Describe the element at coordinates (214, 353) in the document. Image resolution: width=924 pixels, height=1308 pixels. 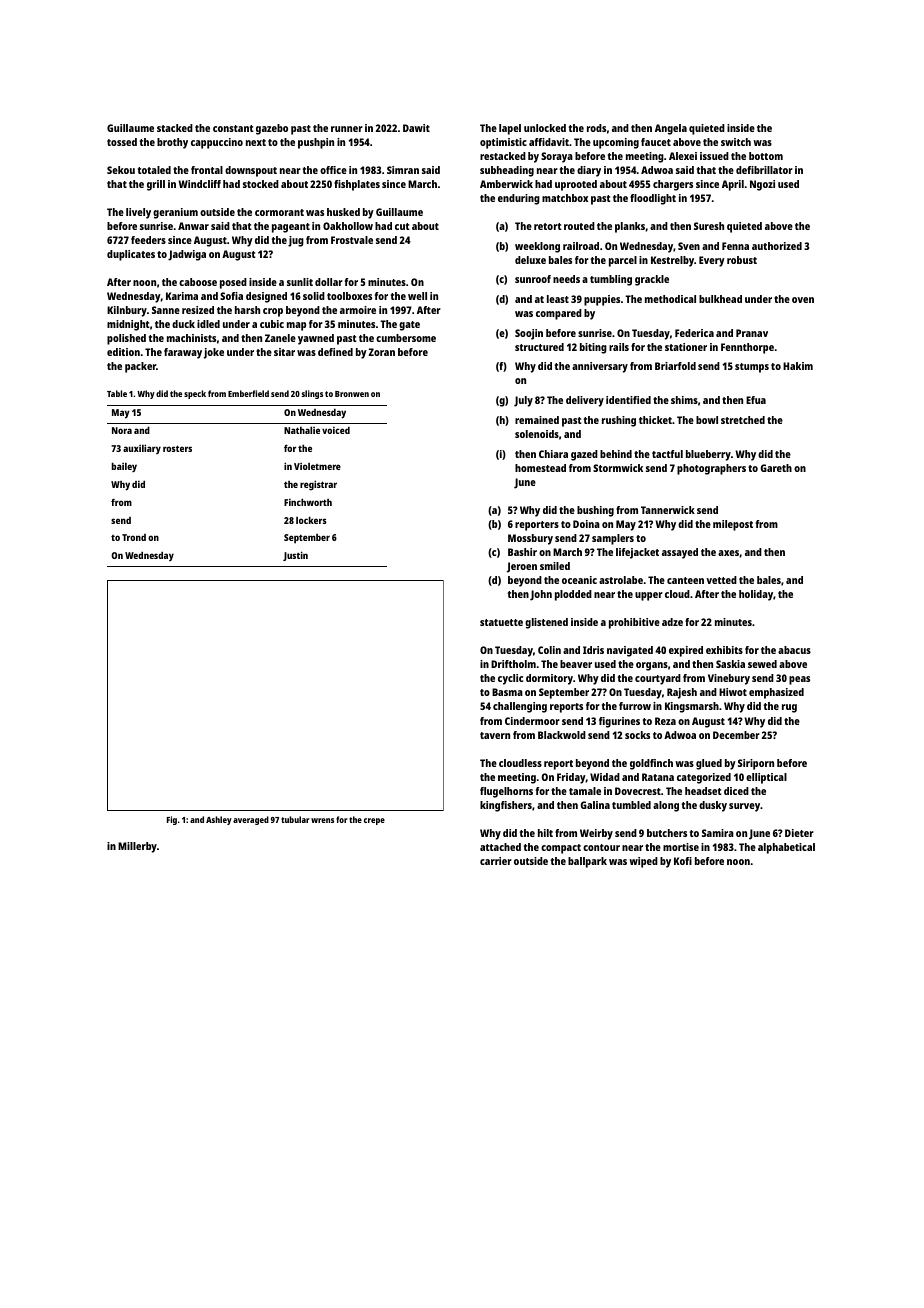
I see `joke` at that location.
